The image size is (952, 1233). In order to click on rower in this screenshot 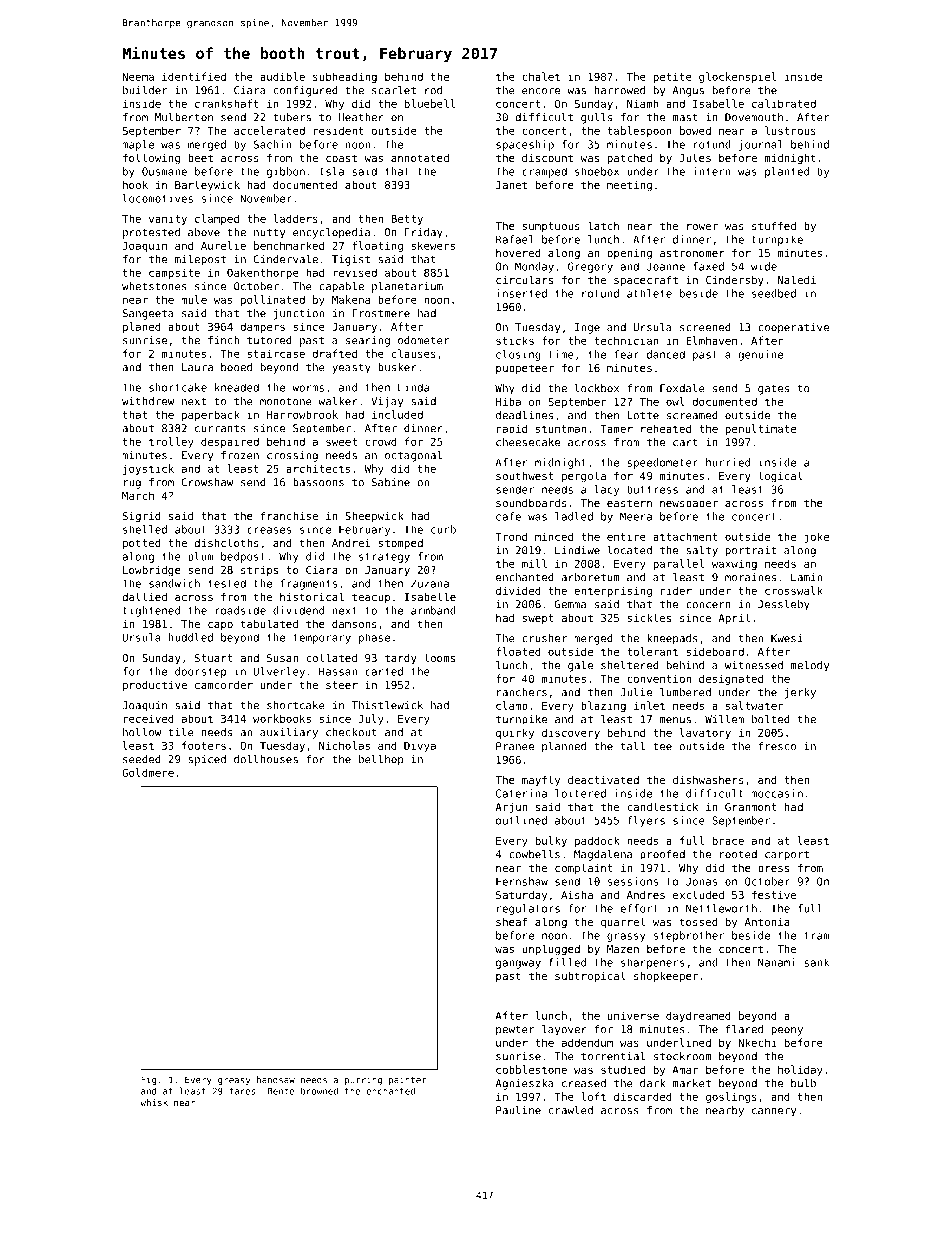, I will do `click(702, 227)`.
